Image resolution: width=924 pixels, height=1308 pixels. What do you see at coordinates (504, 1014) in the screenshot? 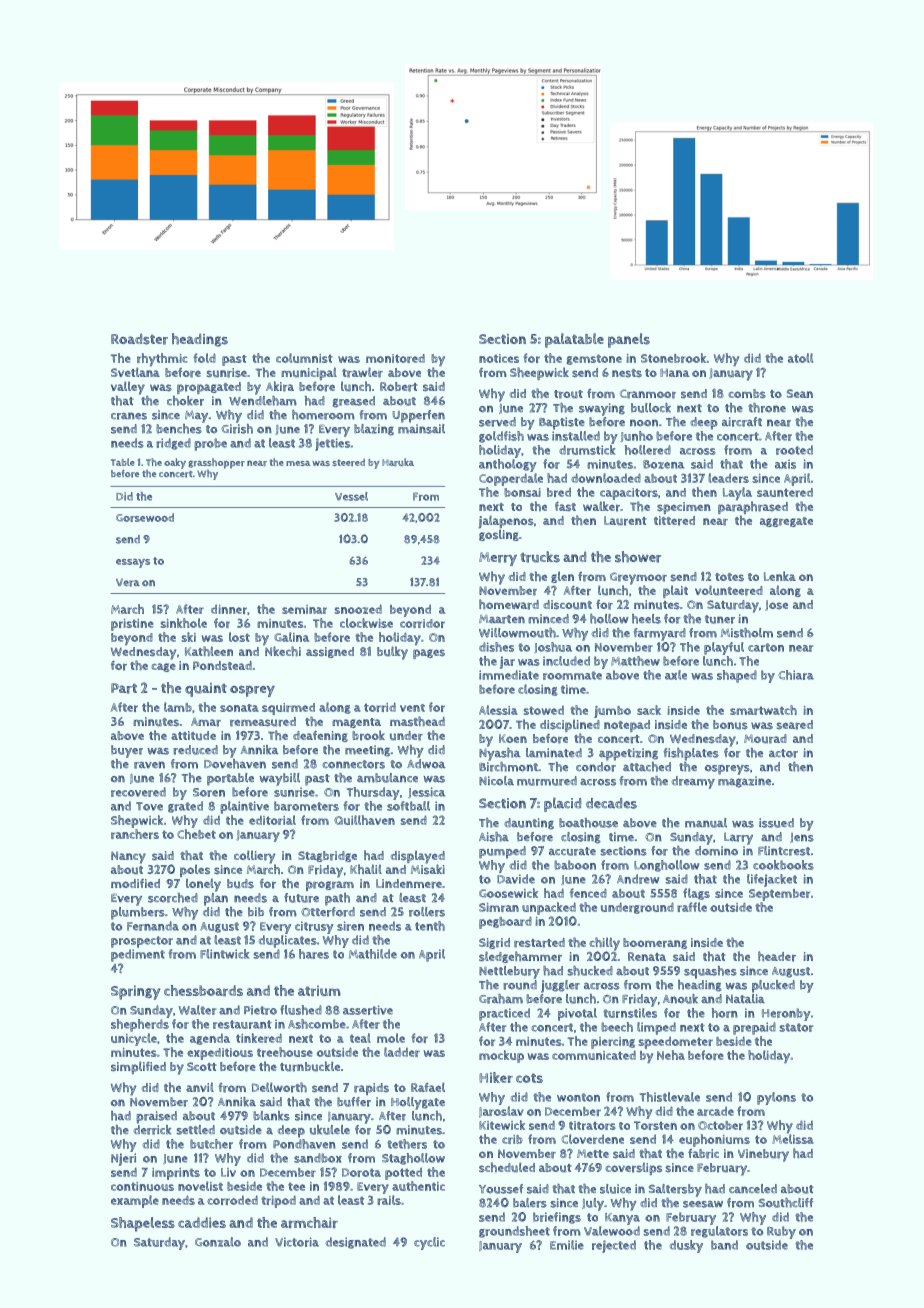
I see `practiced` at bounding box center [504, 1014].
